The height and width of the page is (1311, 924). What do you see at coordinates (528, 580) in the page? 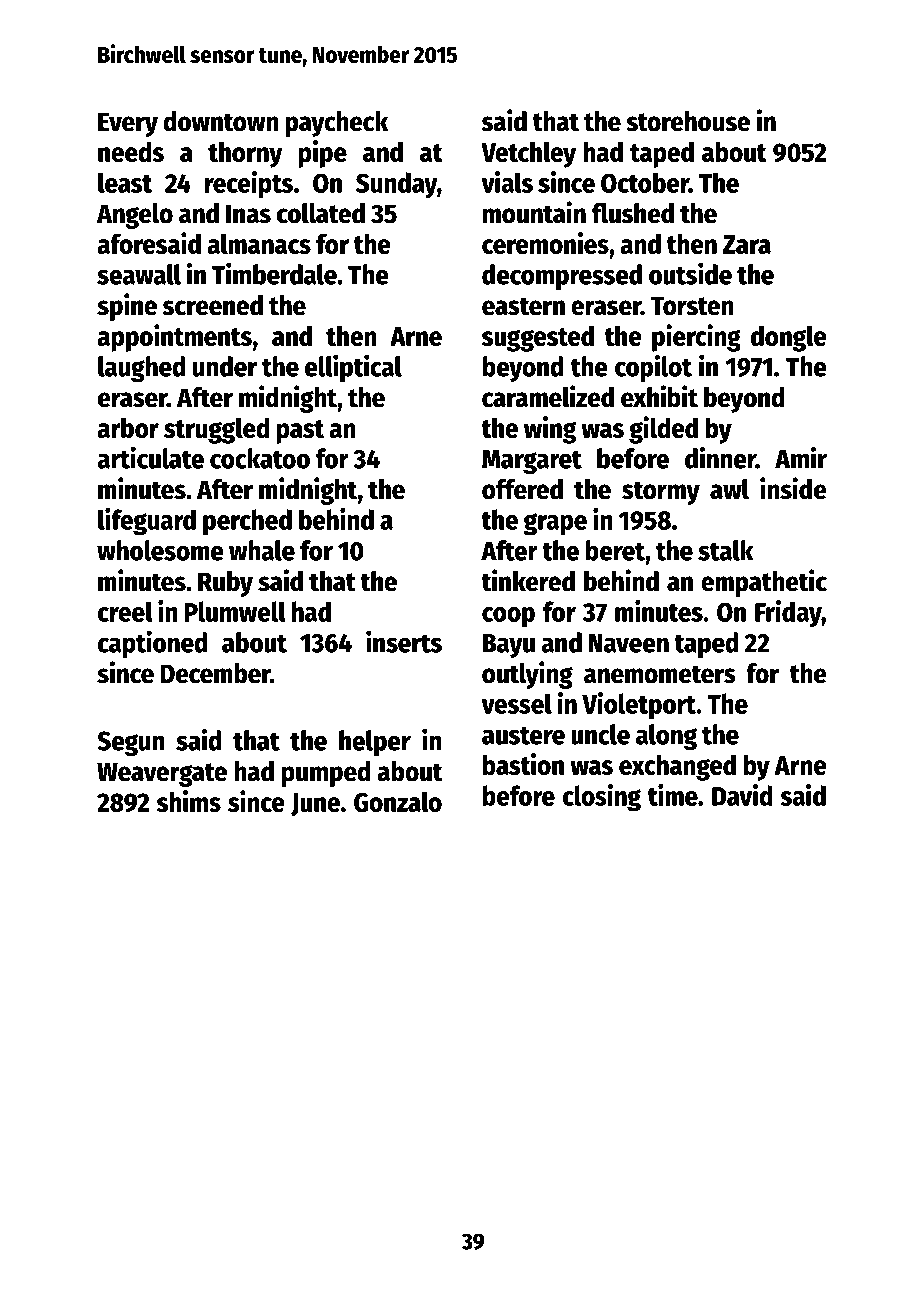
I see `tinkered` at bounding box center [528, 580].
